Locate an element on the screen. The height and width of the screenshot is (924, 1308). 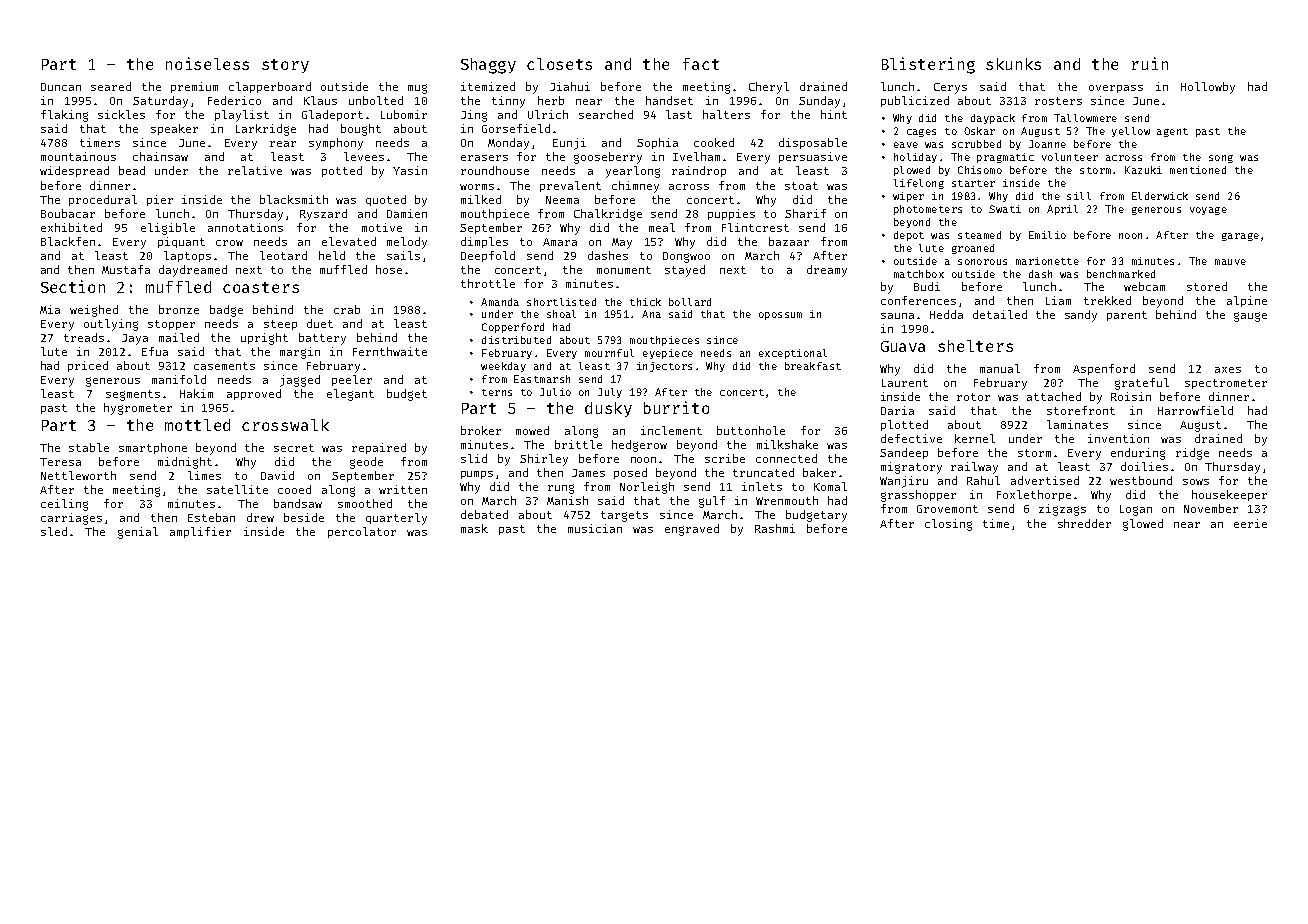
depot is located at coordinates (909, 236).
